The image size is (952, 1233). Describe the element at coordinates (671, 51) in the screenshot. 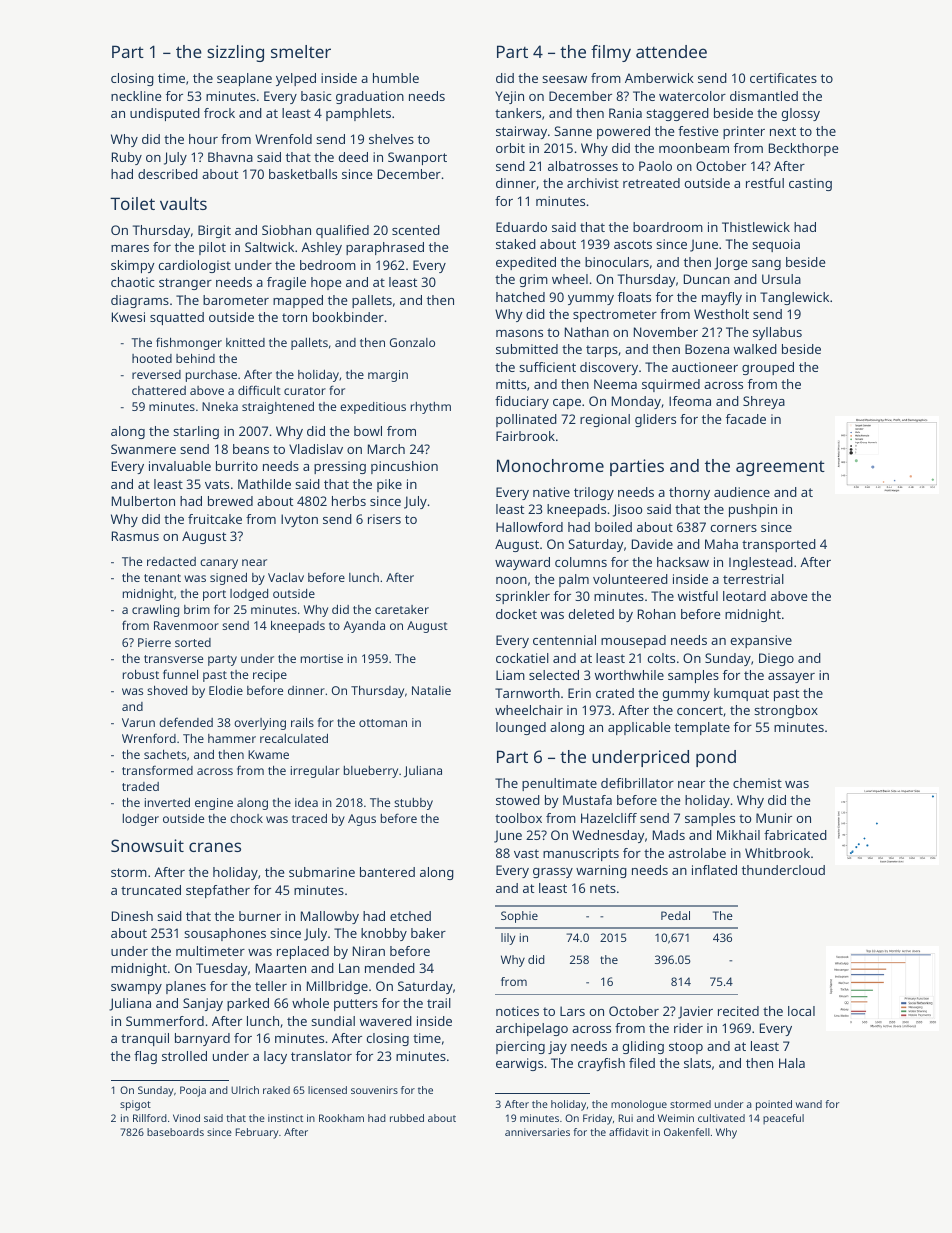

I see `attendee` at that location.
